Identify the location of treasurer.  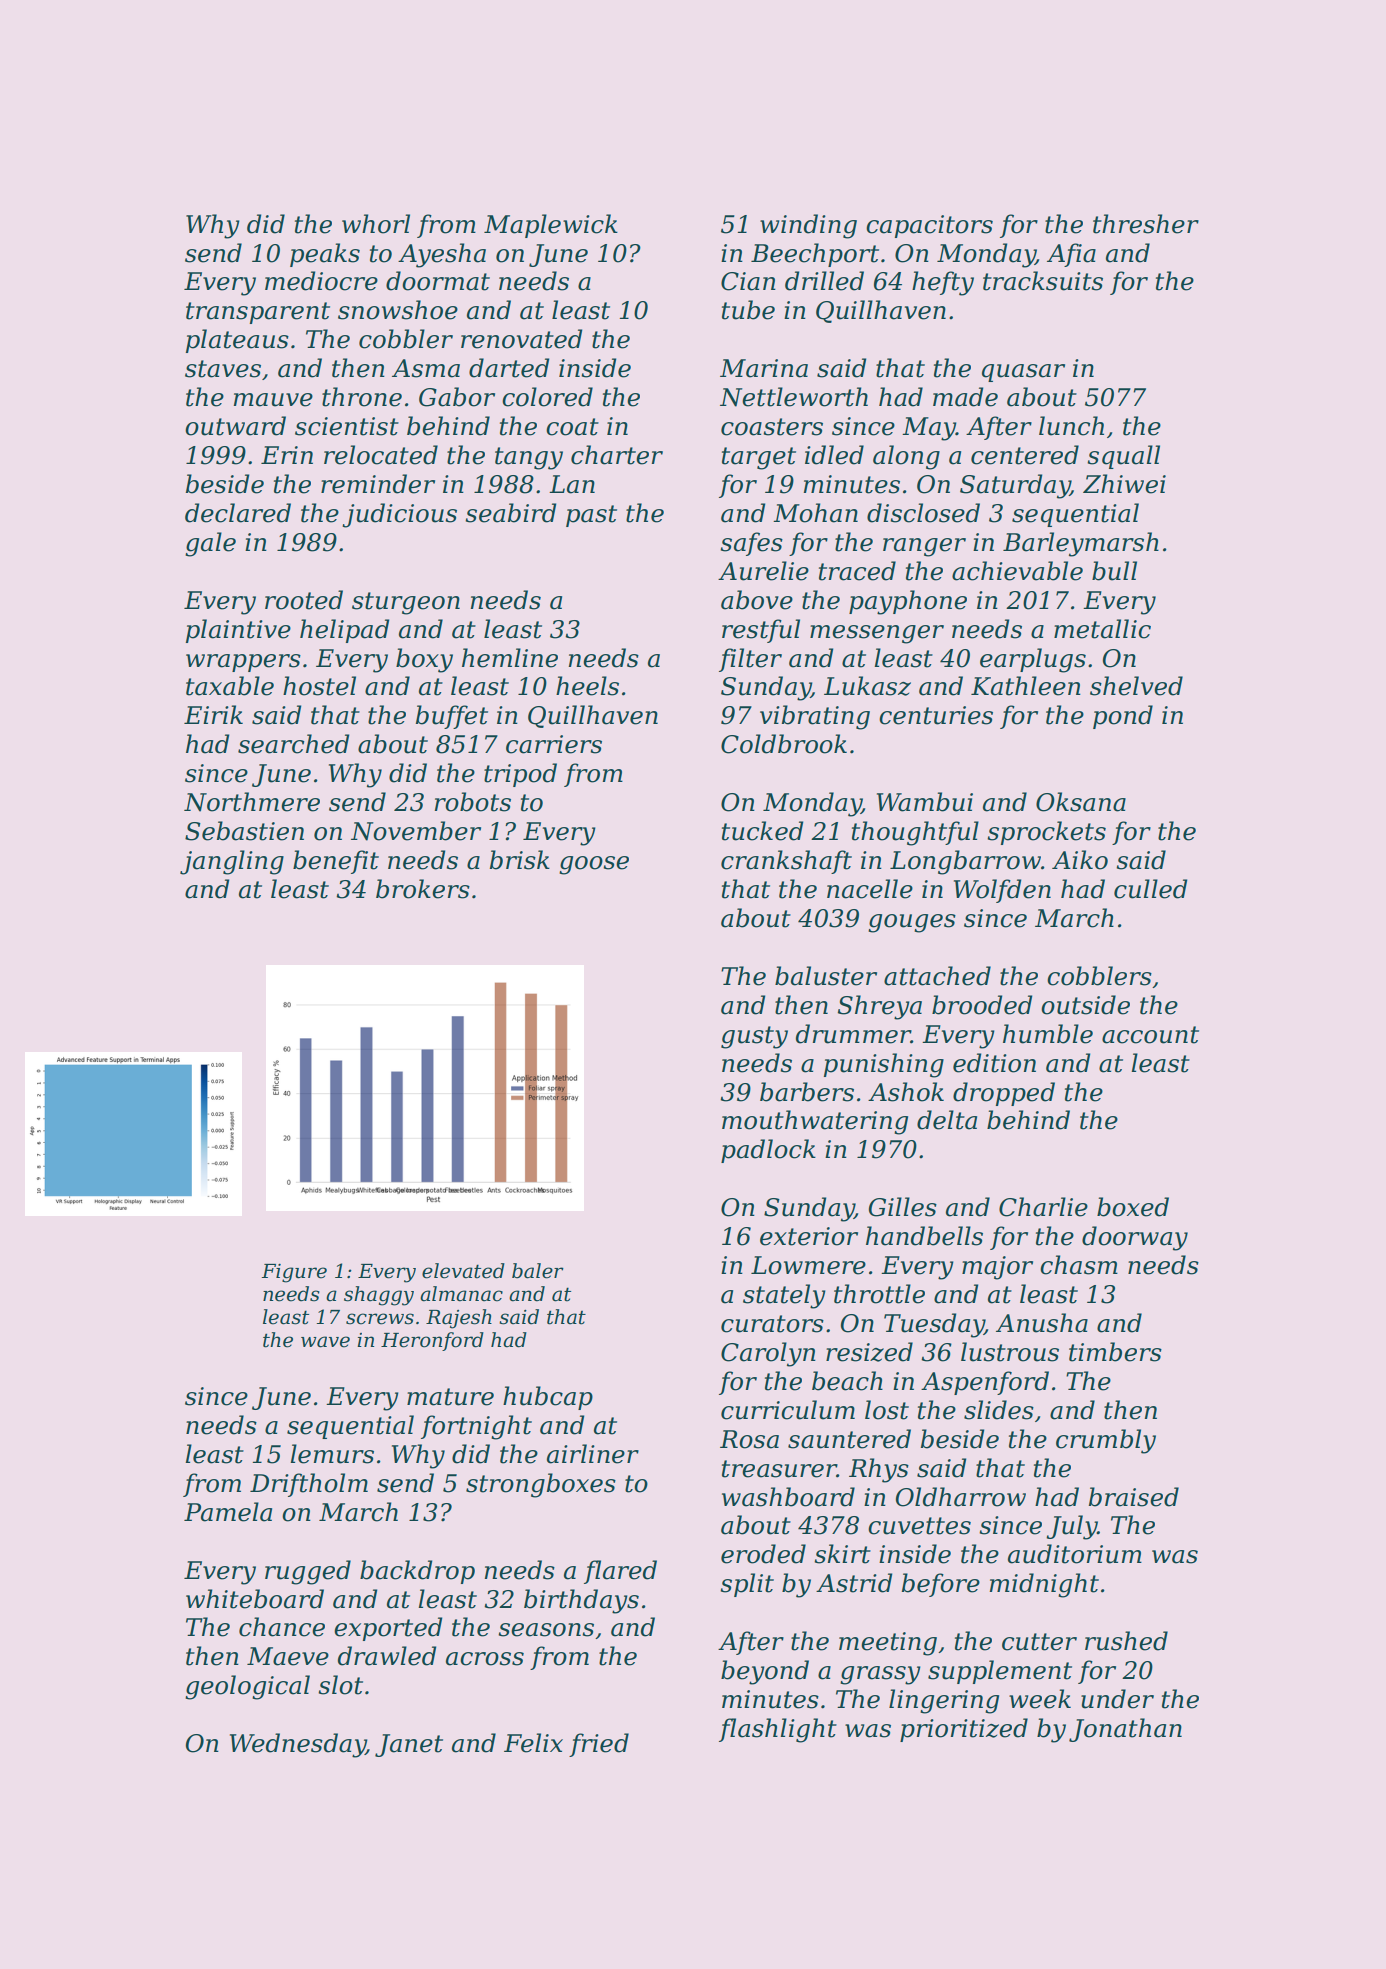
(779, 1469).
